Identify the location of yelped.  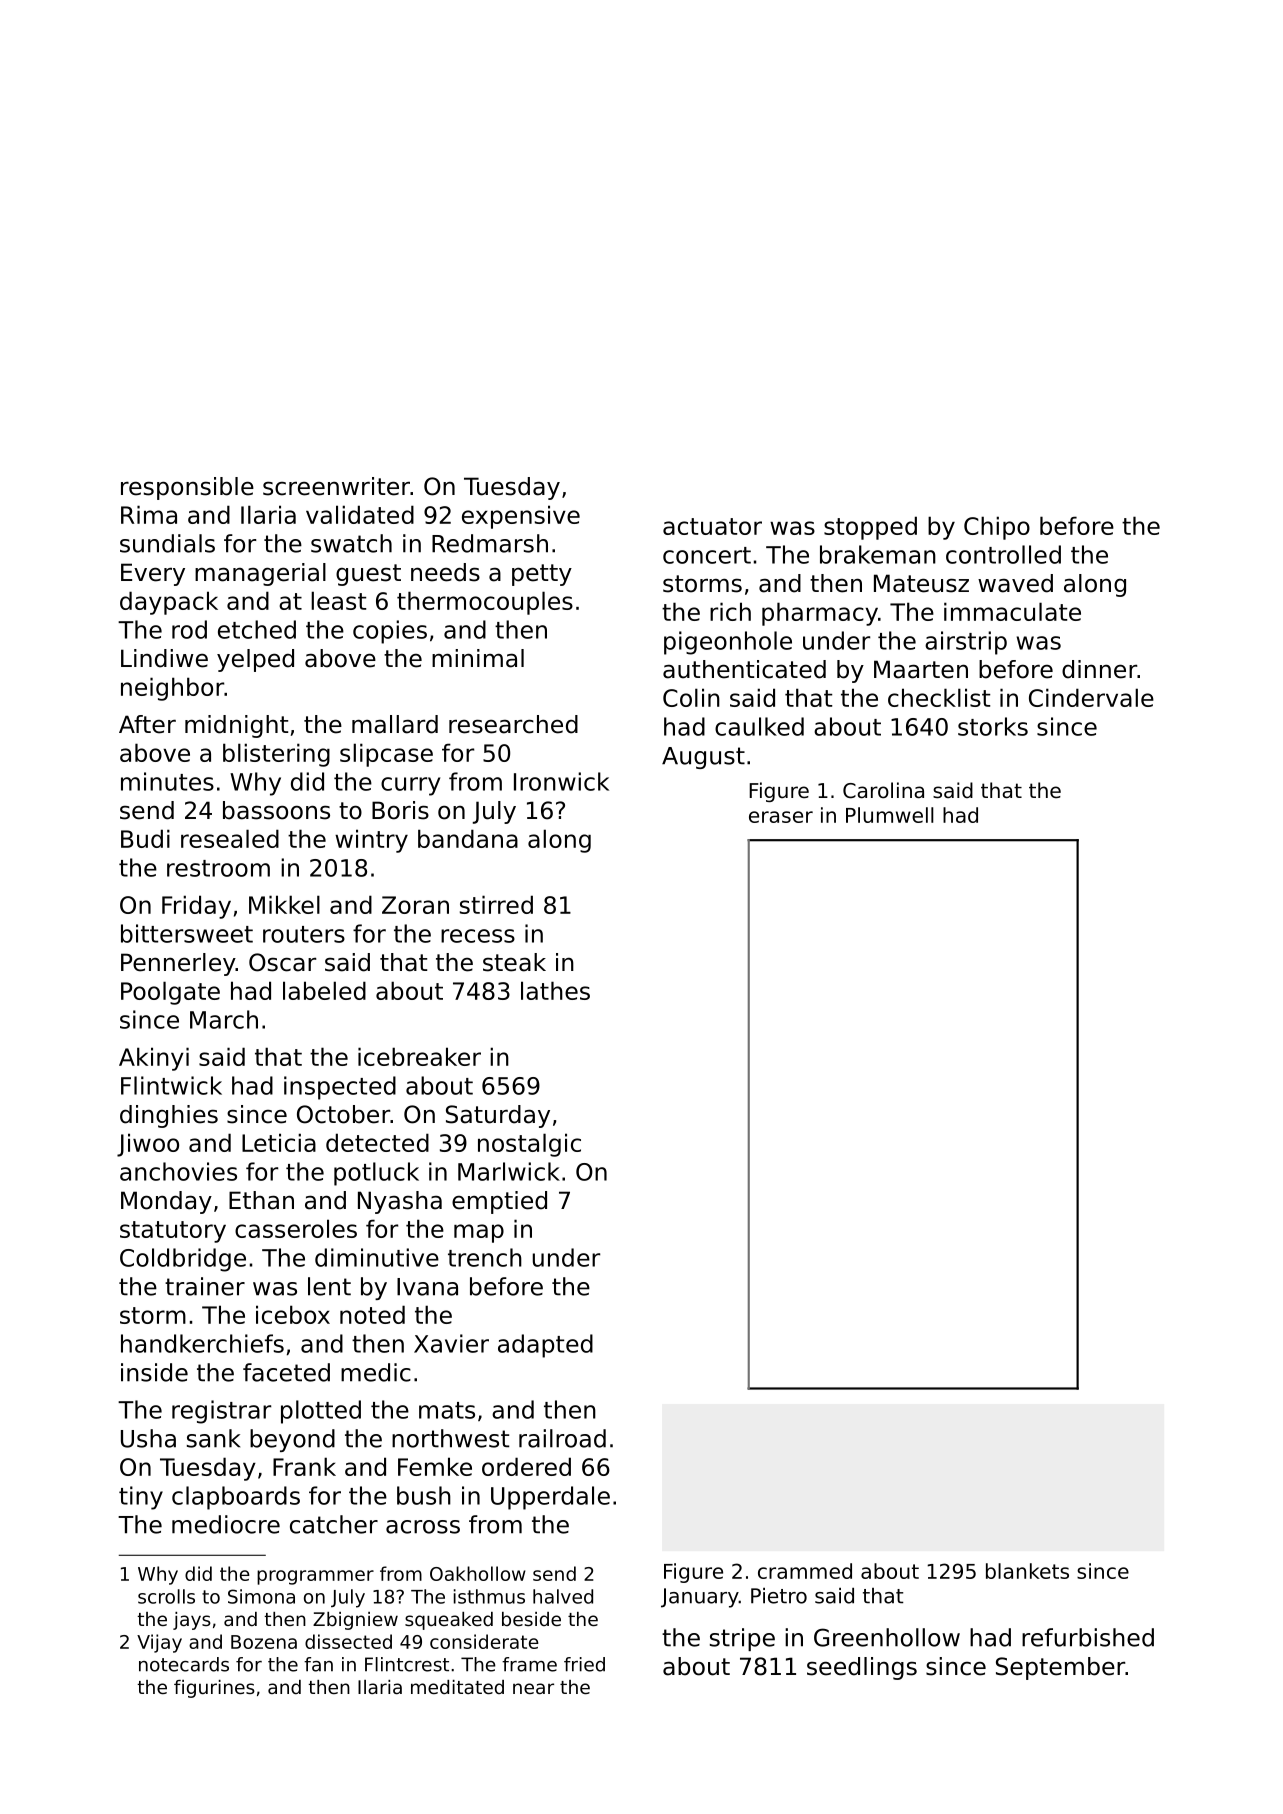
(255, 660).
